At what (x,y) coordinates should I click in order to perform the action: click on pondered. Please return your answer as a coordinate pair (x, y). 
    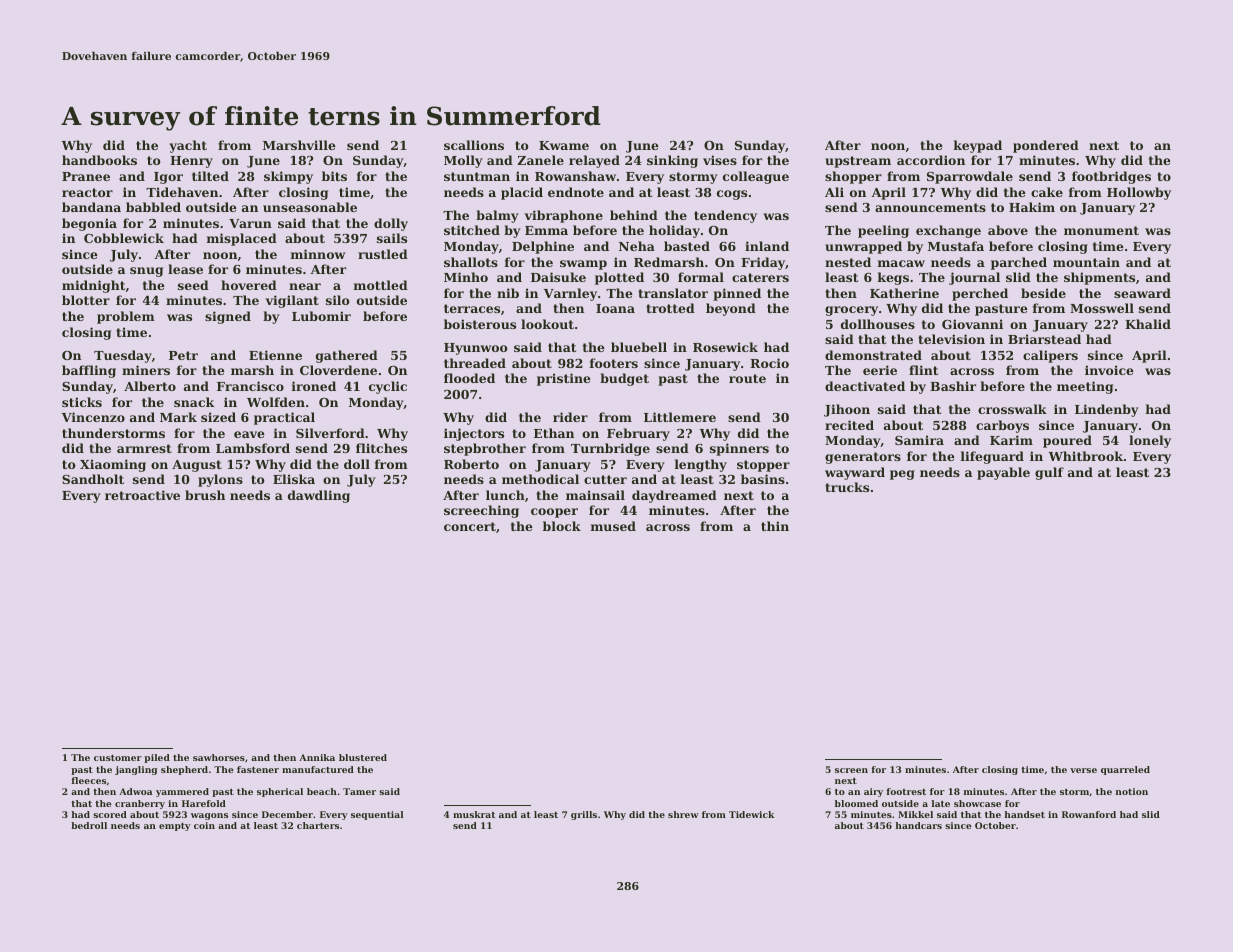
    Looking at the image, I should click on (1046, 146).
